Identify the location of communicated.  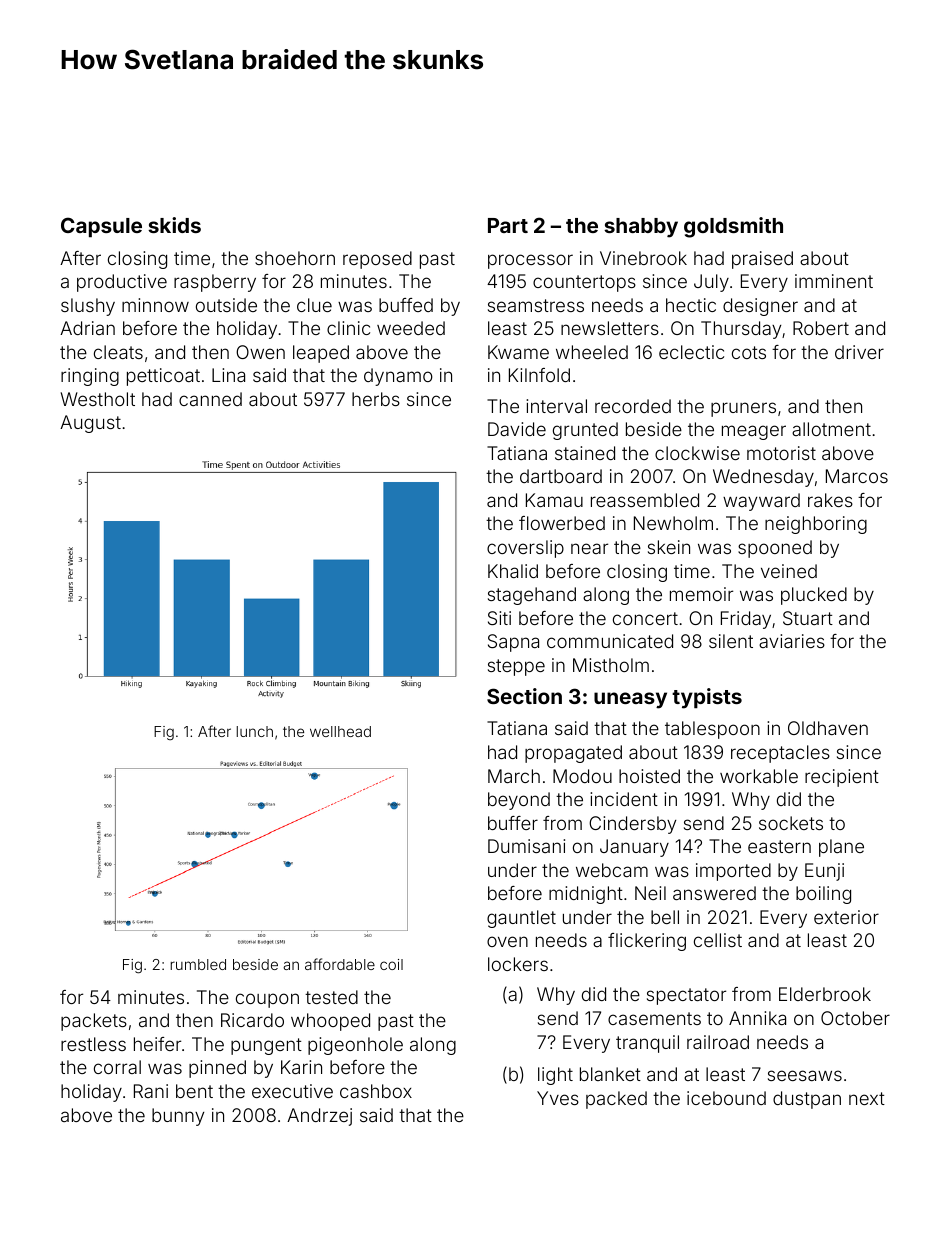
(610, 641).
